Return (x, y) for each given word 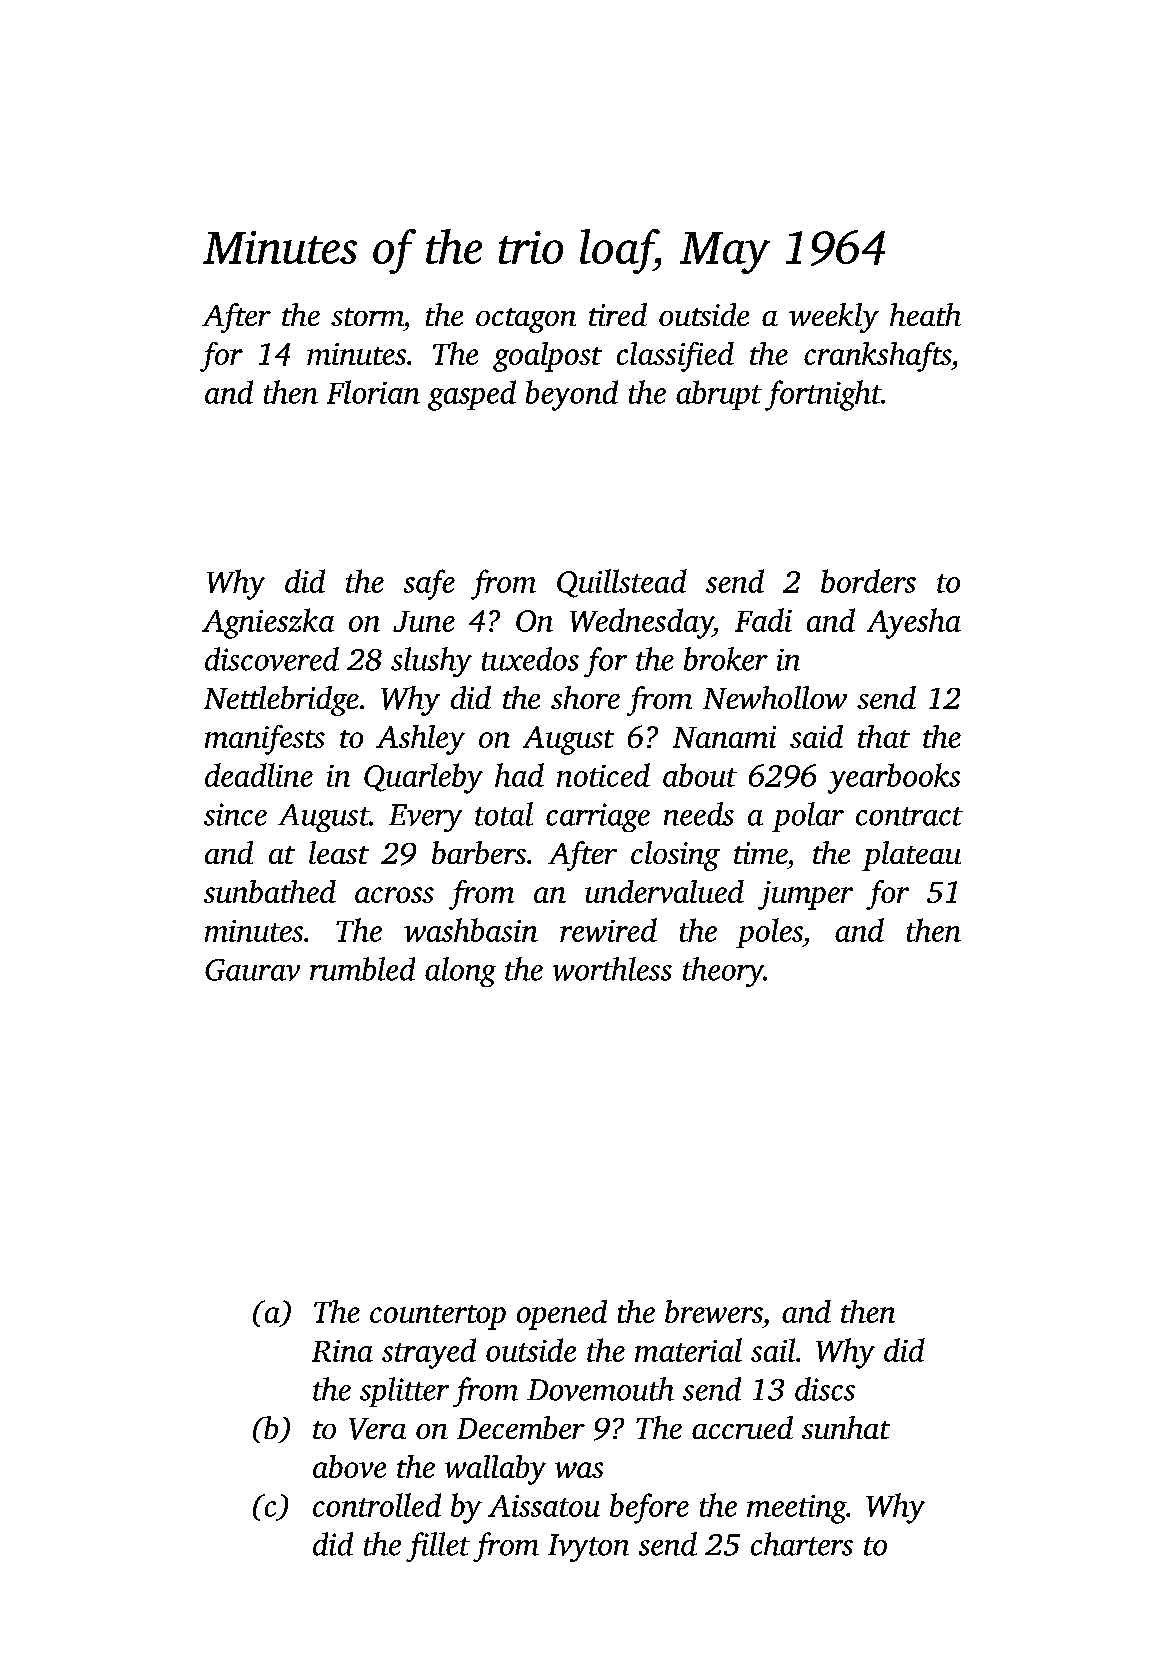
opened (562, 1315)
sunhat (846, 1427)
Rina (342, 1351)
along (460, 972)
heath (925, 314)
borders (868, 581)
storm (367, 317)
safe (429, 584)
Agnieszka (268, 623)
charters (802, 1544)
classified (675, 357)
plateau (911, 856)
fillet (438, 1547)
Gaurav (252, 970)
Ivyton (588, 1548)
